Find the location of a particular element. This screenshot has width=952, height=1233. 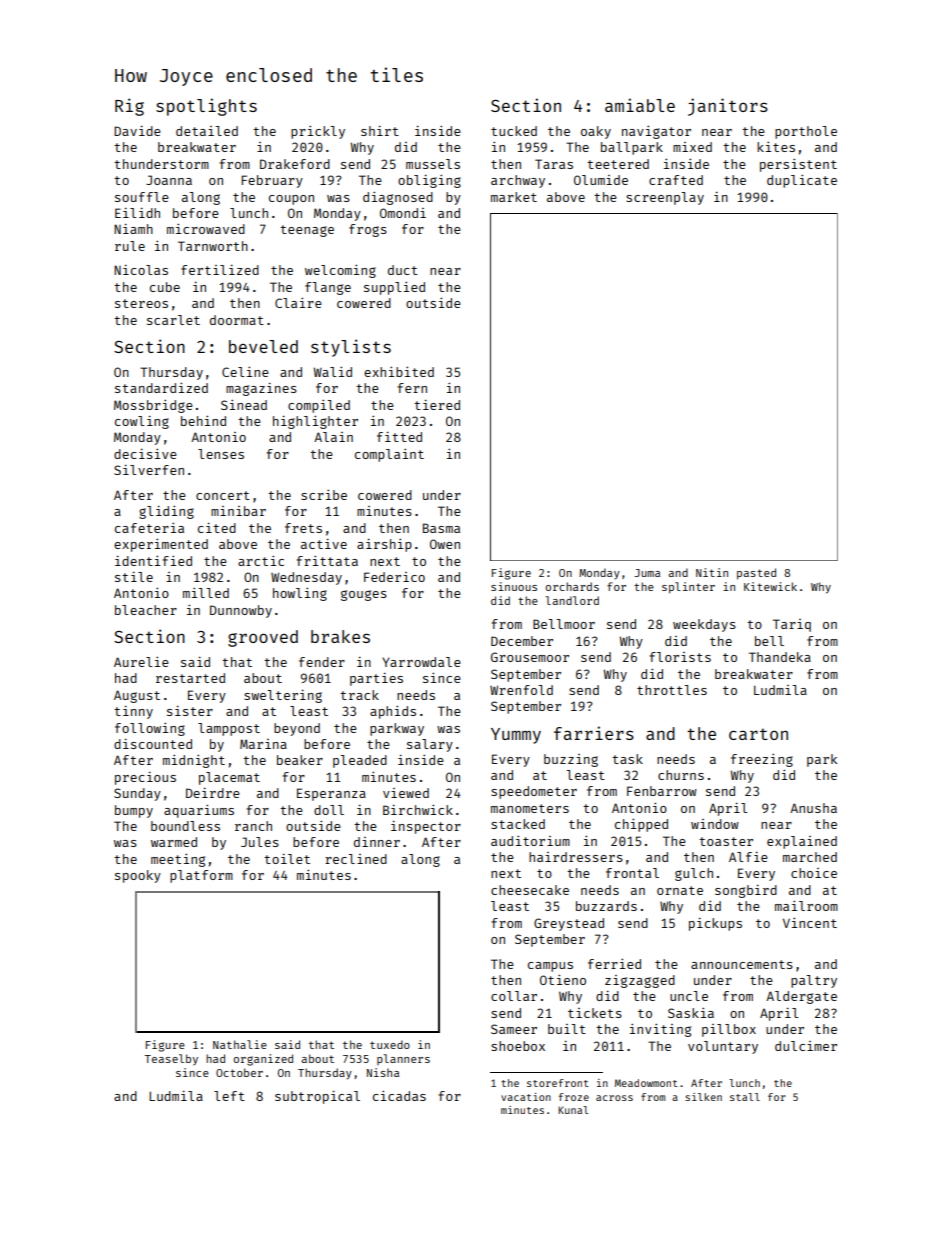

duplicate is located at coordinates (802, 181).
